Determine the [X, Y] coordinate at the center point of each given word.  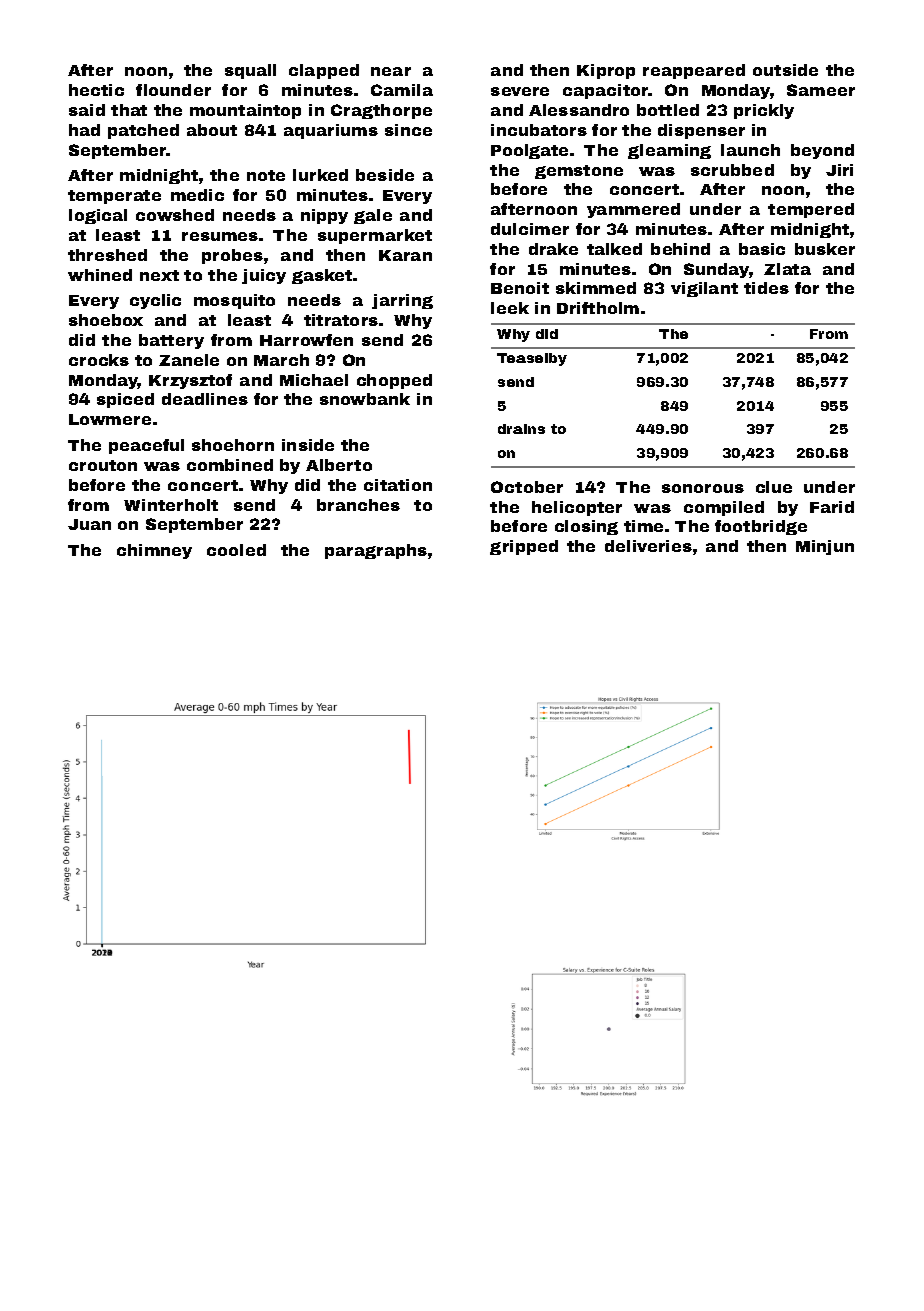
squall [250, 71]
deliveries [648, 546]
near [391, 71]
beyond [822, 151]
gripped [524, 547]
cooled [236, 550]
